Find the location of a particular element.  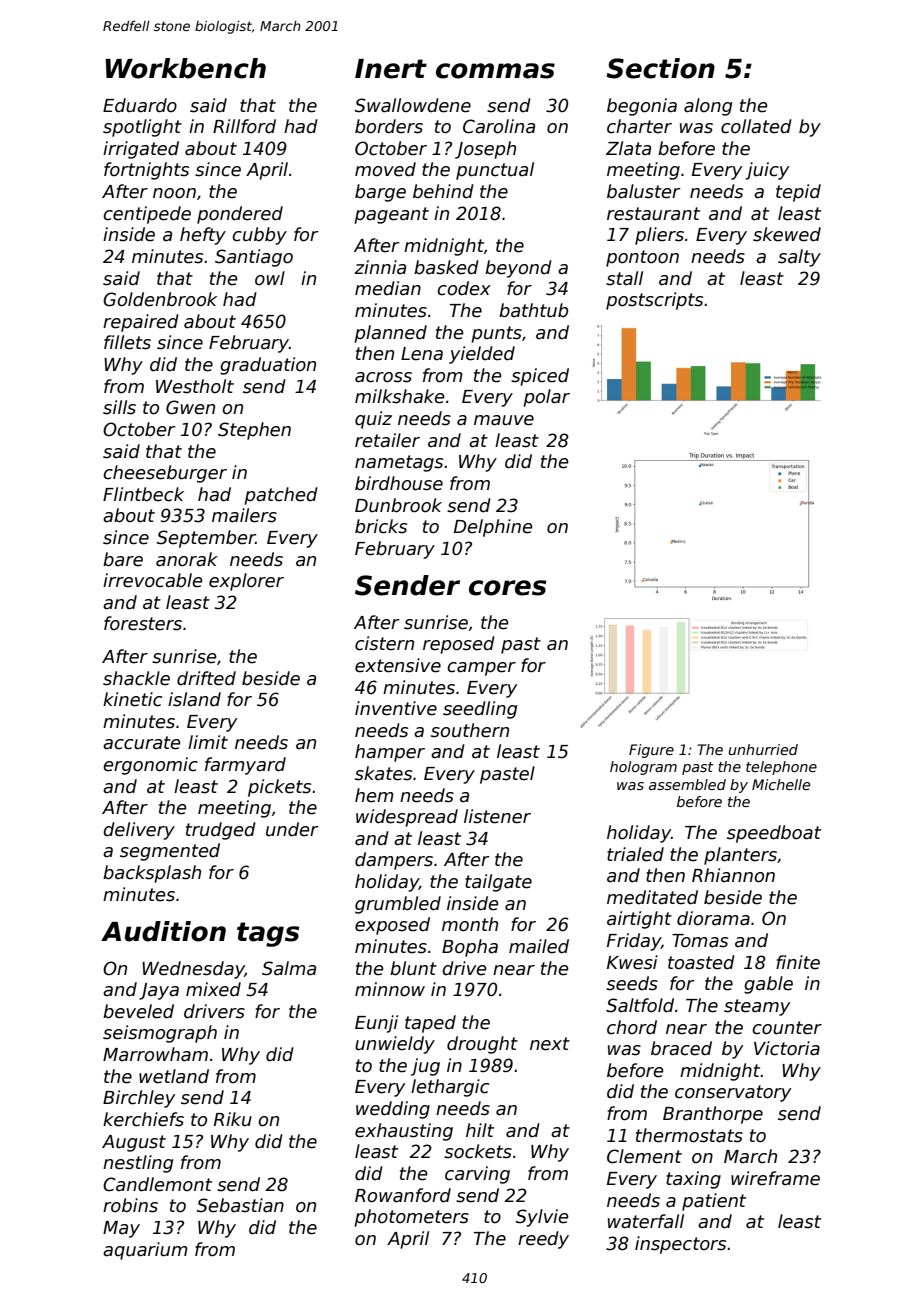

cores is located at coordinates (507, 588).
